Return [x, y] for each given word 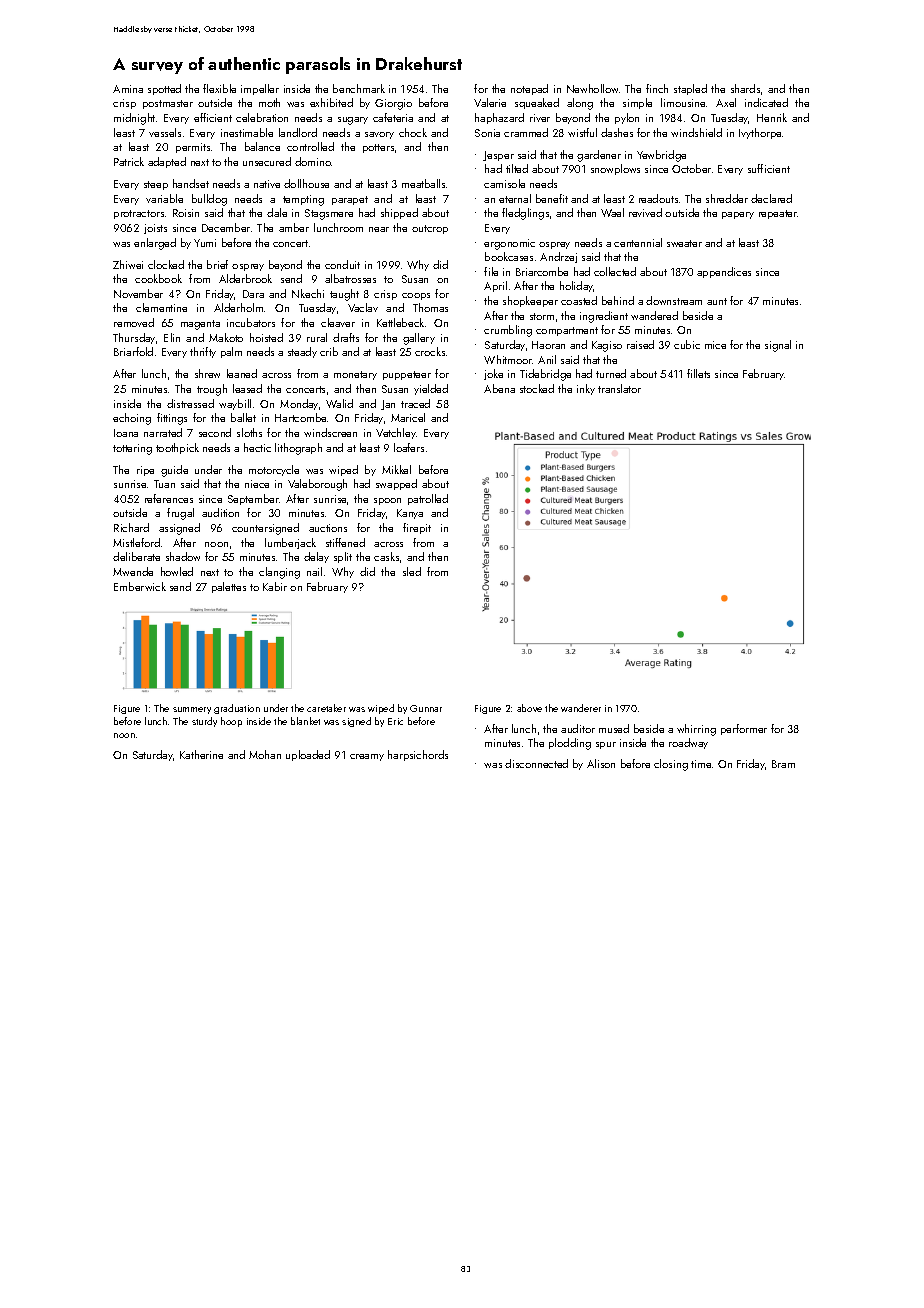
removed [134, 322]
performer [744, 729]
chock [413, 132]
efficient [213, 117]
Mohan [265, 754]
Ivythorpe [760, 133]
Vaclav [363, 307]
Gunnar [426, 708]
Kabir [275, 586]
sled [412, 571]
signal [778, 346]
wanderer [581, 708]
